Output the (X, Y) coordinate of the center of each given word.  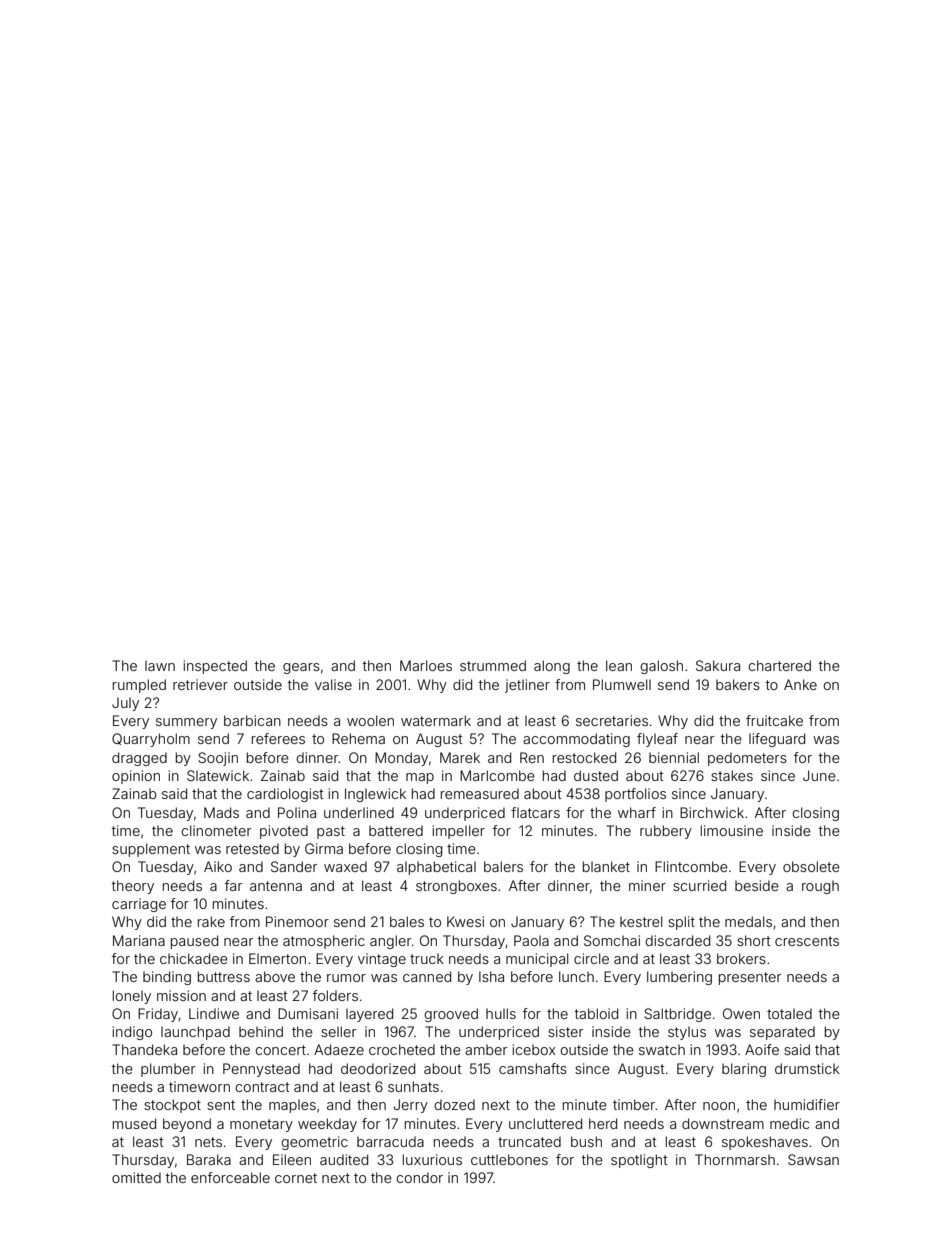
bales (407, 921)
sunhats (413, 1086)
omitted (136, 1177)
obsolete (811, 866)
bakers (738, 684)
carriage (139, 905)
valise (333, 684)
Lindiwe (214, 1013)
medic (789, 1123)
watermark (436, 720)
